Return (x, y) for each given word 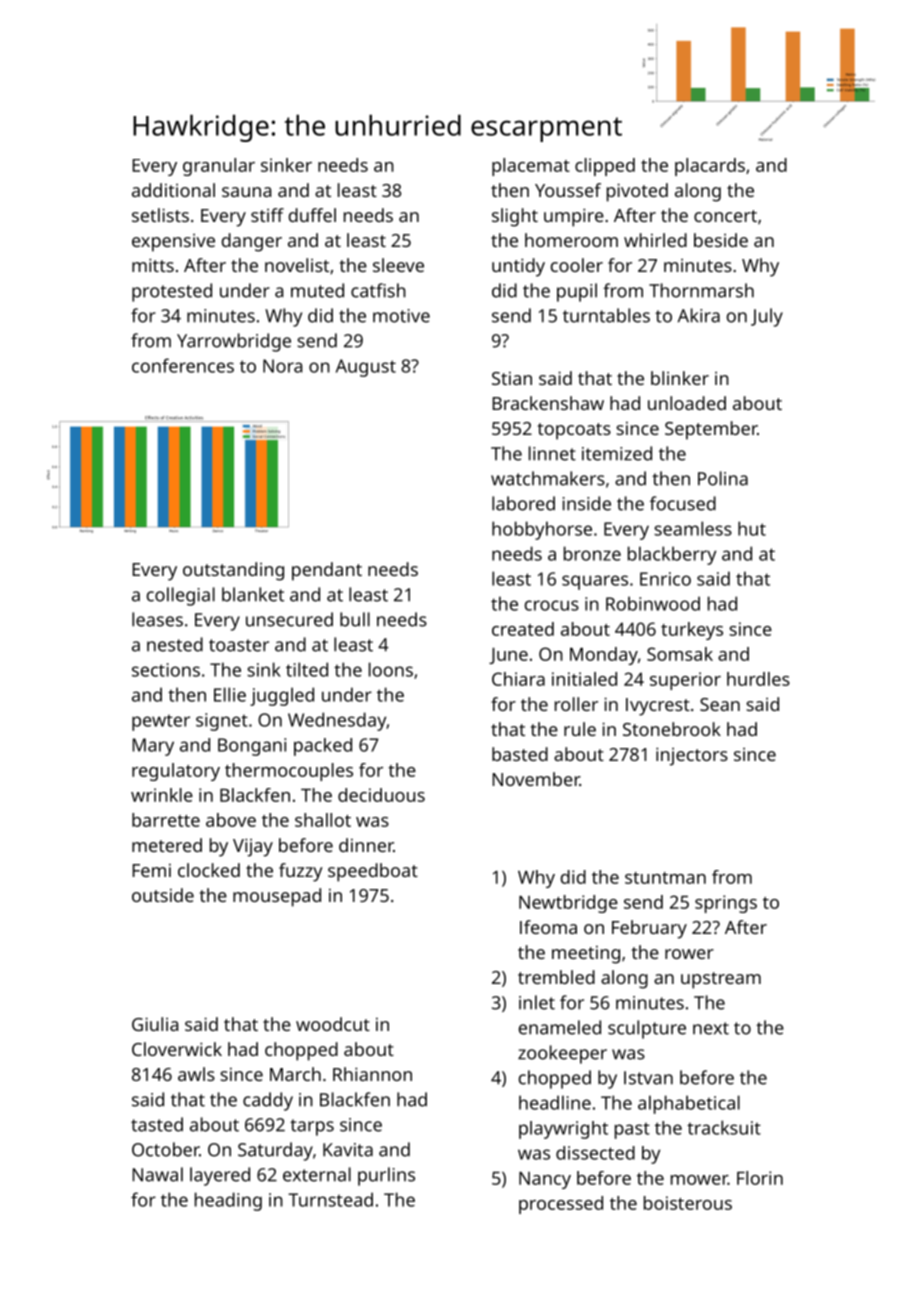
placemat (531, 167)
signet (222, 722)
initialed (584, 679)
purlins (386, 1176)
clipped (605, 167)
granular (219, 167)
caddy (268, 1101)
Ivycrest (658, 707)
